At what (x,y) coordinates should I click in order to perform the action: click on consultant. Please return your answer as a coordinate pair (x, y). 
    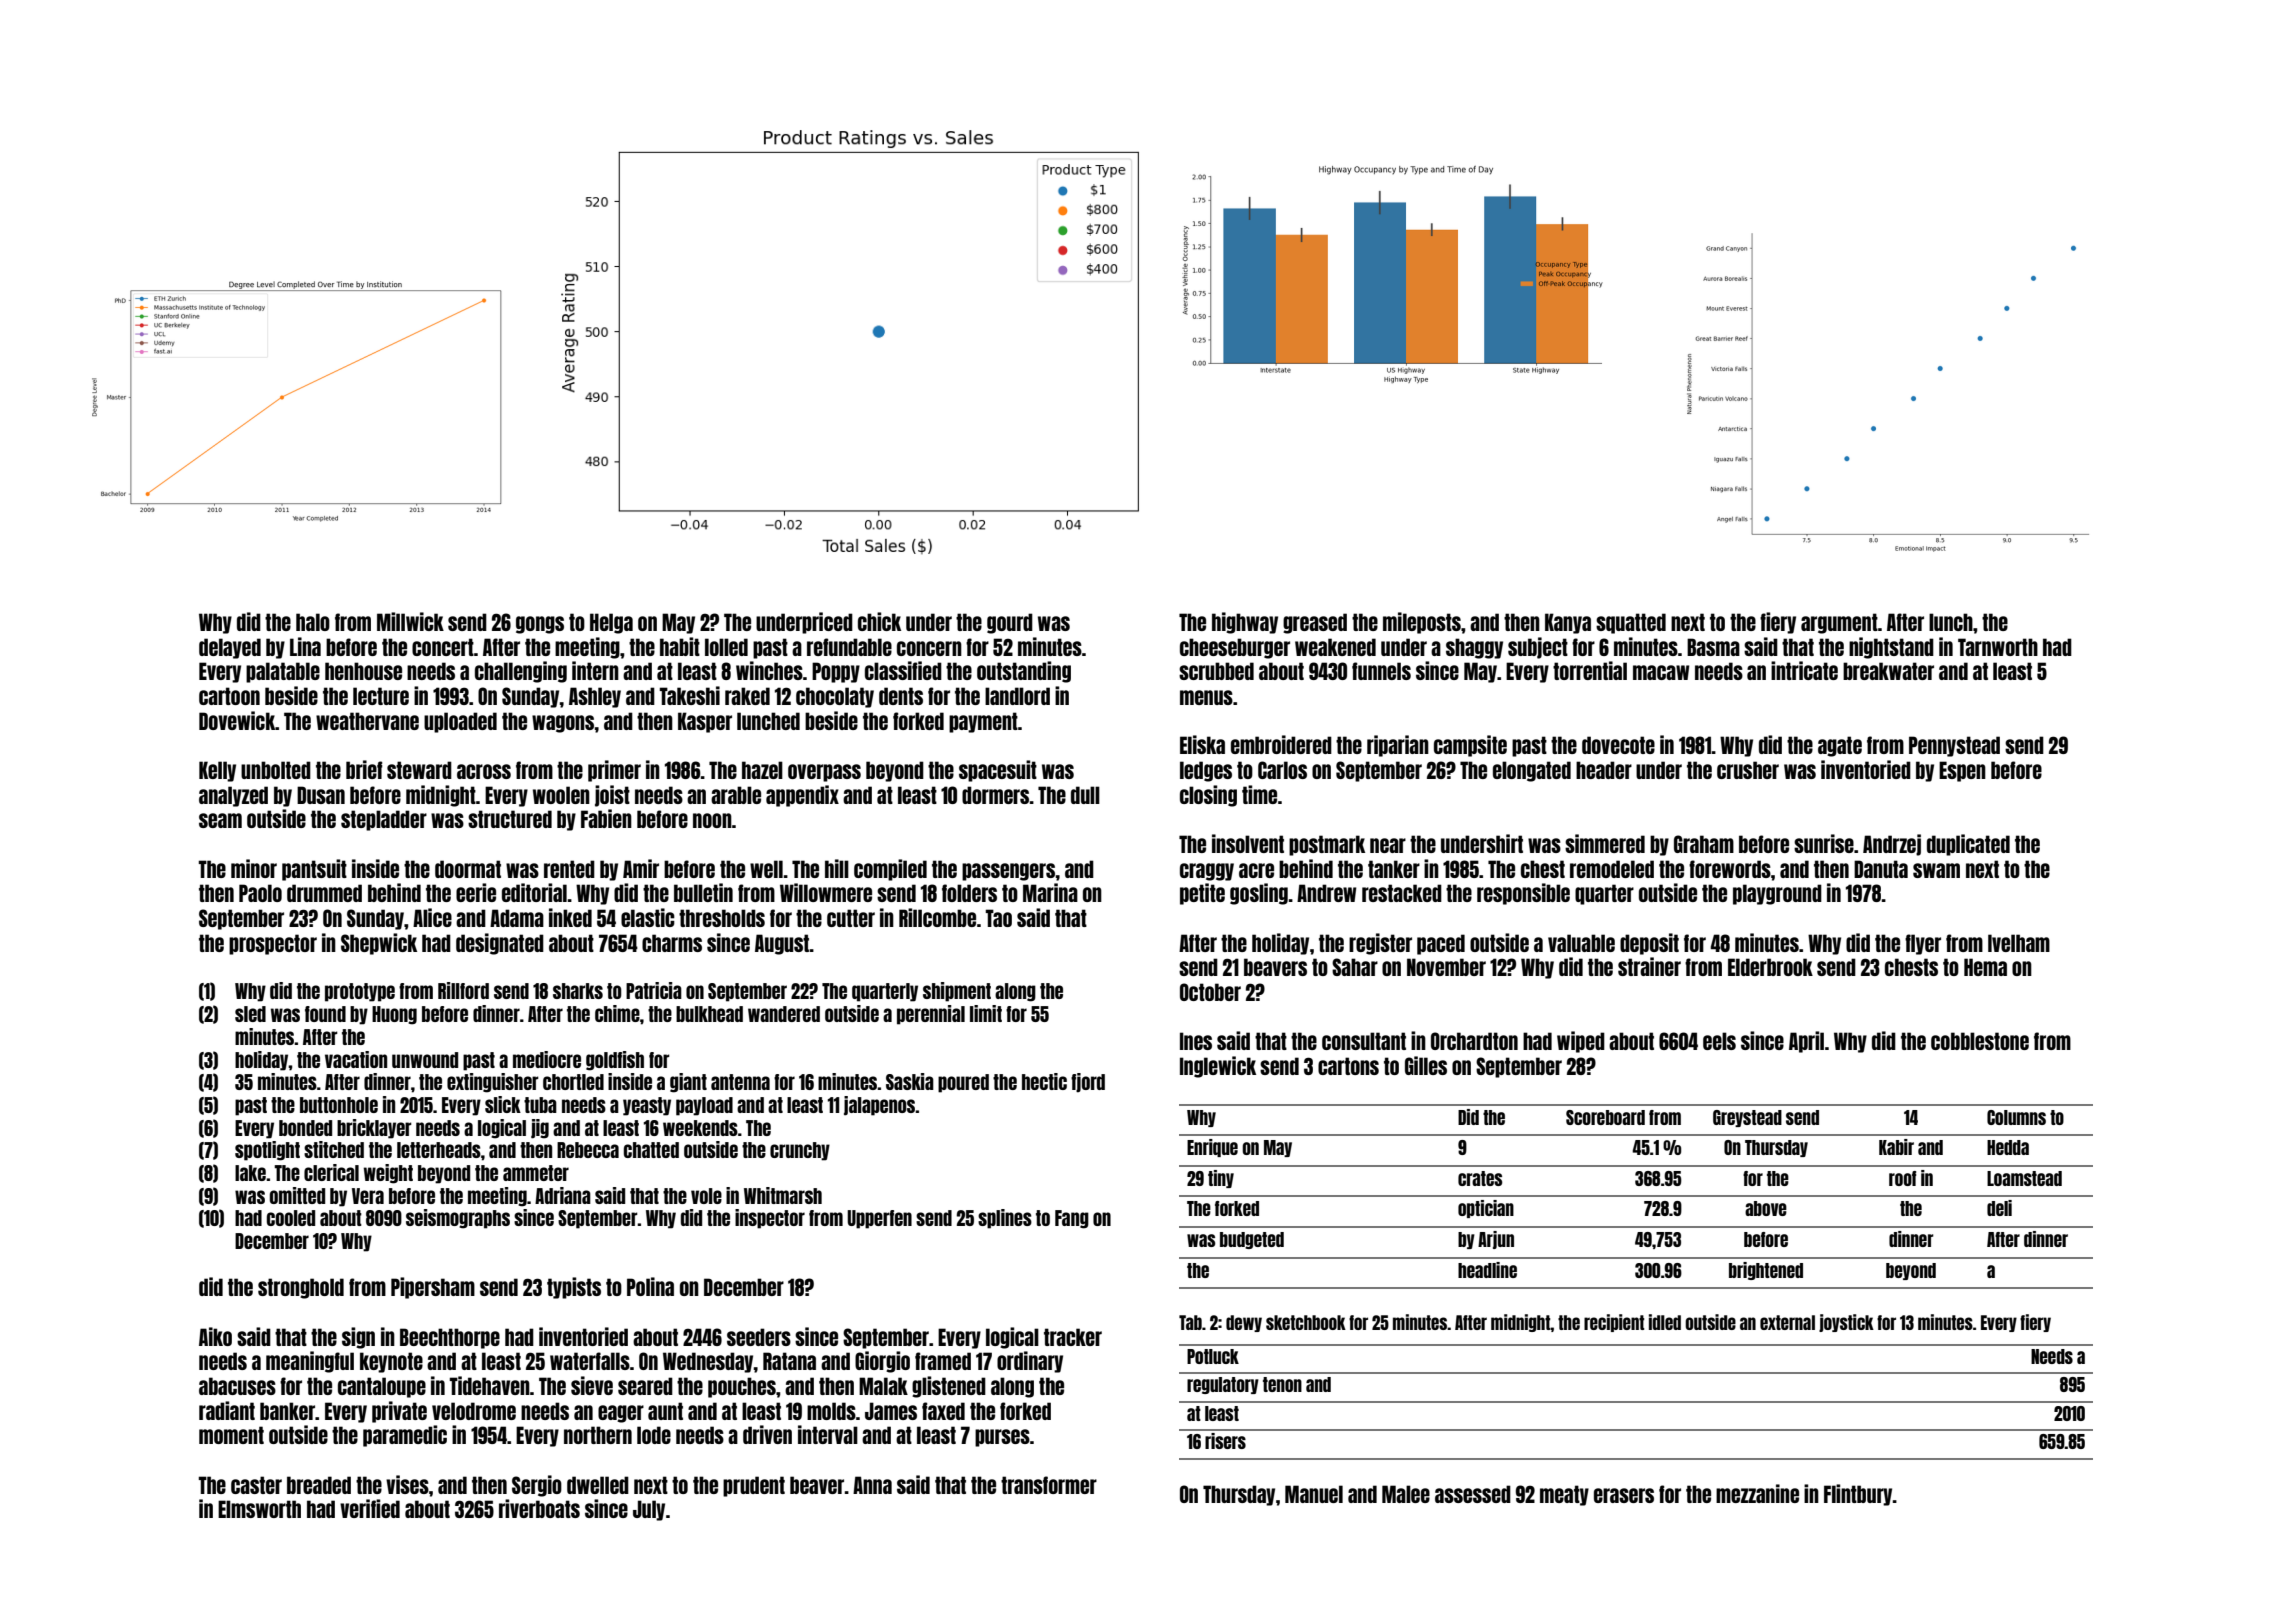
    Looking at the image, I should click on (1364, 1041).
